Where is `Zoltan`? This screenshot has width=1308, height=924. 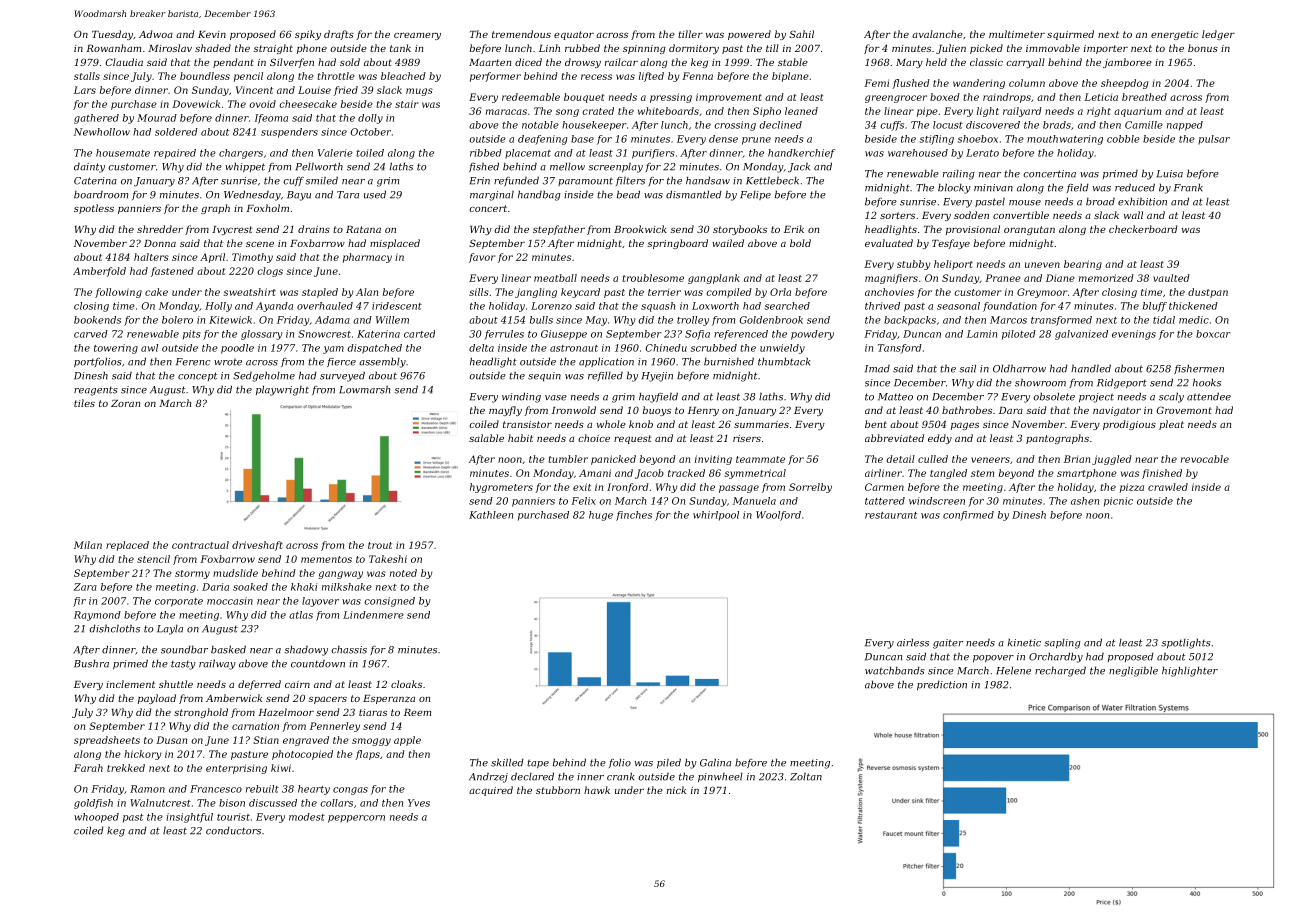
Zoltan is located at coordinates (806, 777).
